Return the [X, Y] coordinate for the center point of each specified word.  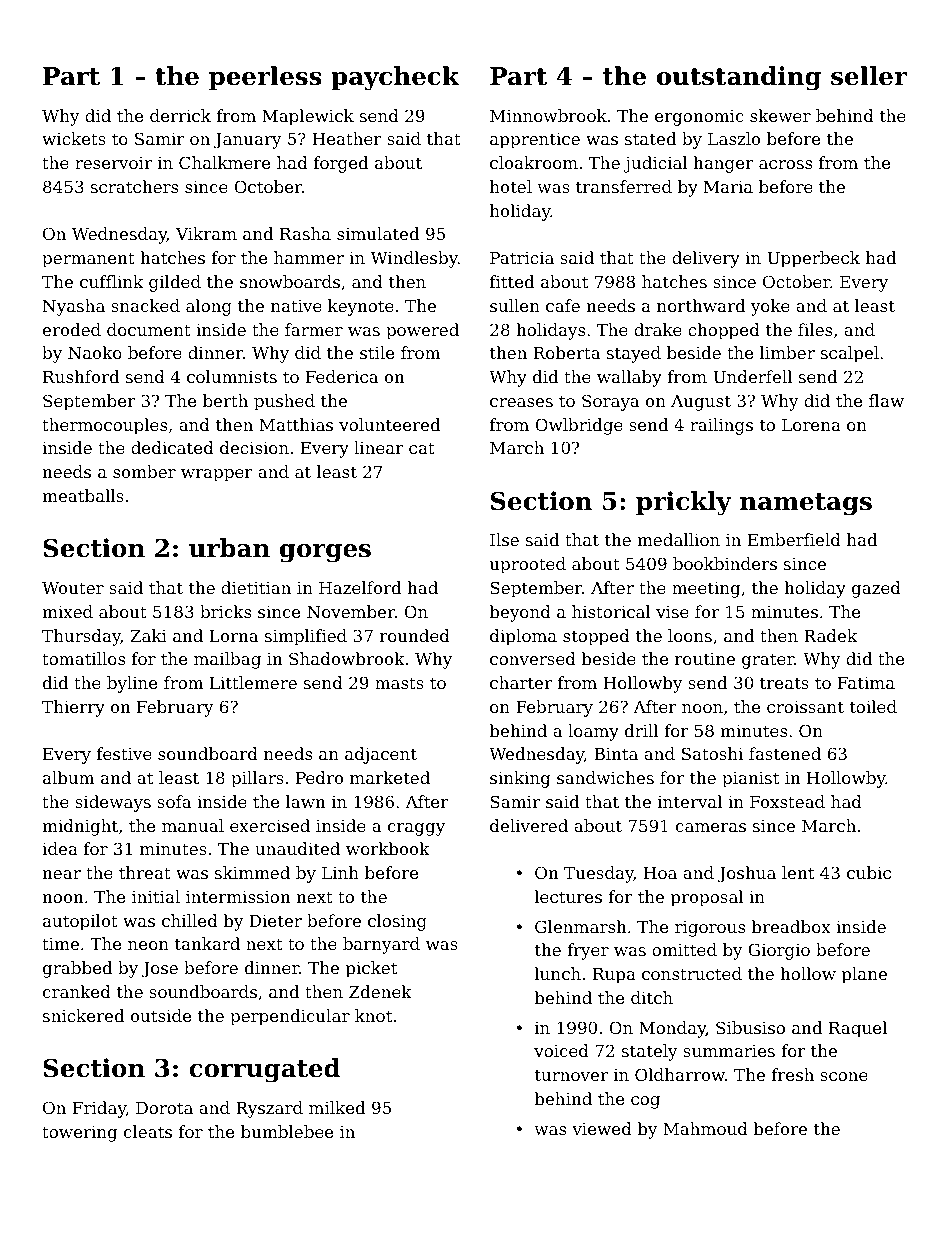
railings [721, 426]
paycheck [395, 78]
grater [768, 661]
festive [124, 753]
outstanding [739, 78]
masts [399, 683]
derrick [180, 115]
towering [79, 1133]
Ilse [504, 539]
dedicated [172, 447]
